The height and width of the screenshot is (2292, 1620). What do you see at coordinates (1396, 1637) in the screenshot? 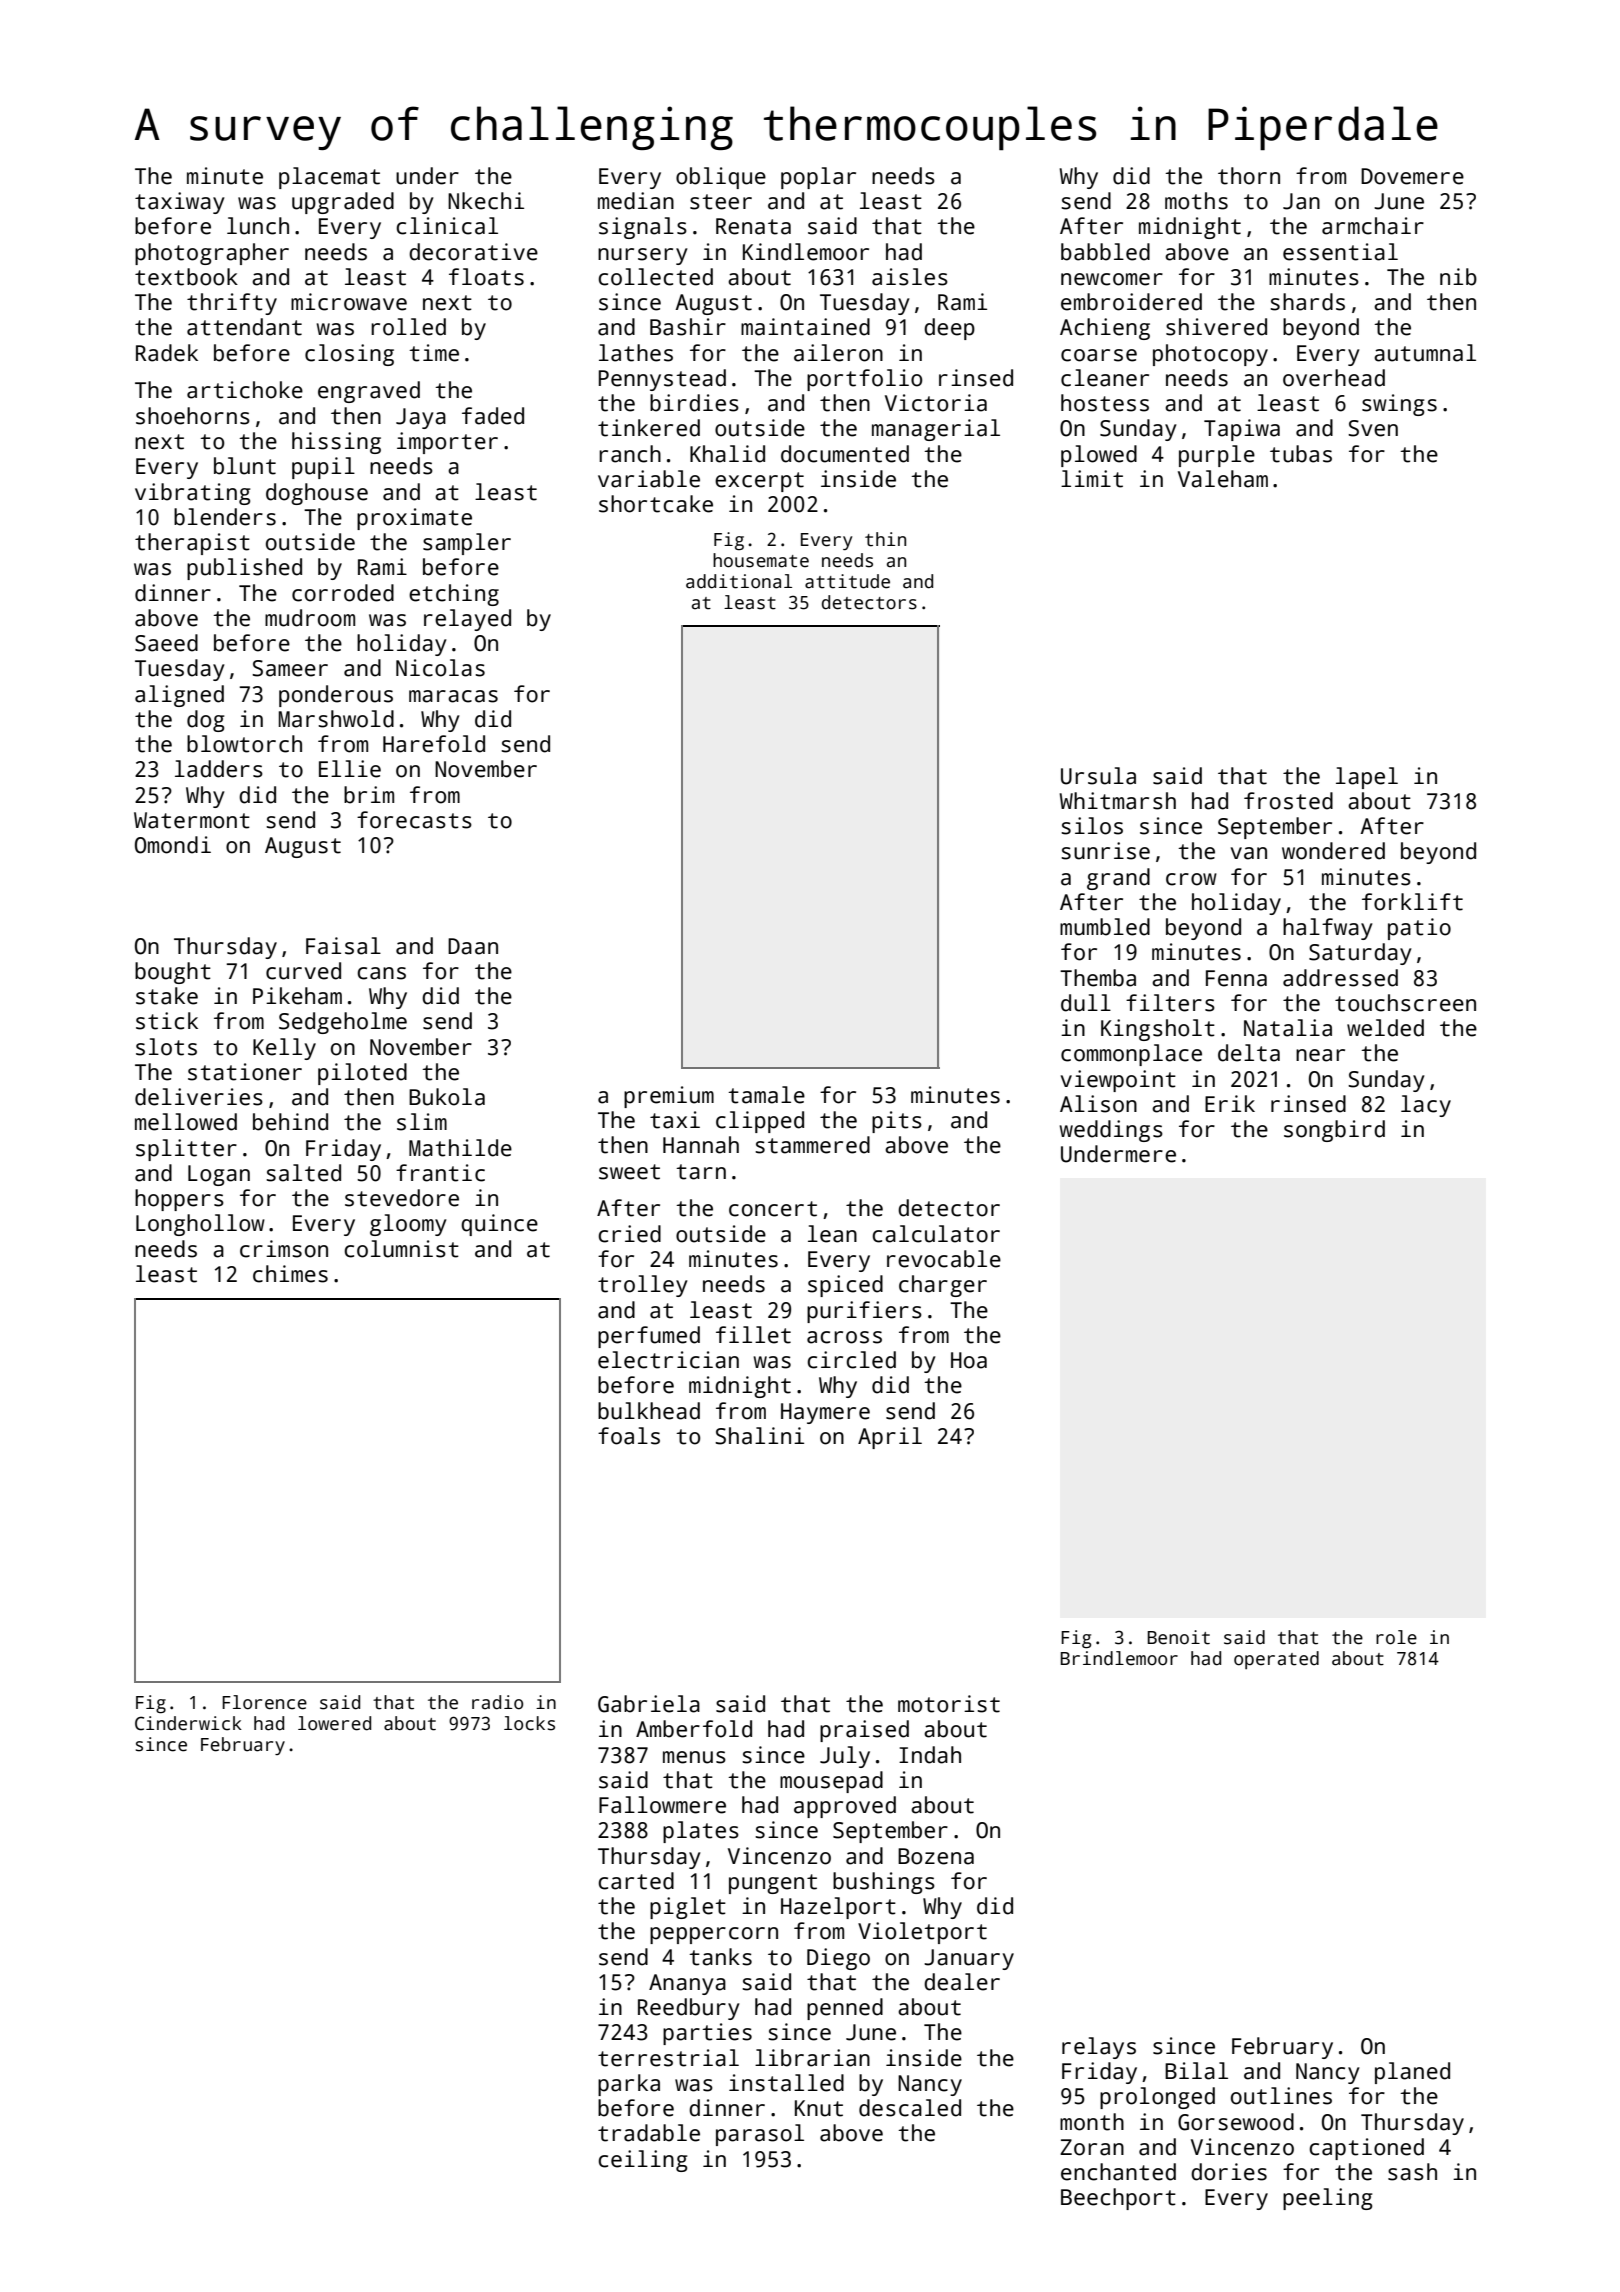
I see `role` at bounding box center [1396, 1637].
